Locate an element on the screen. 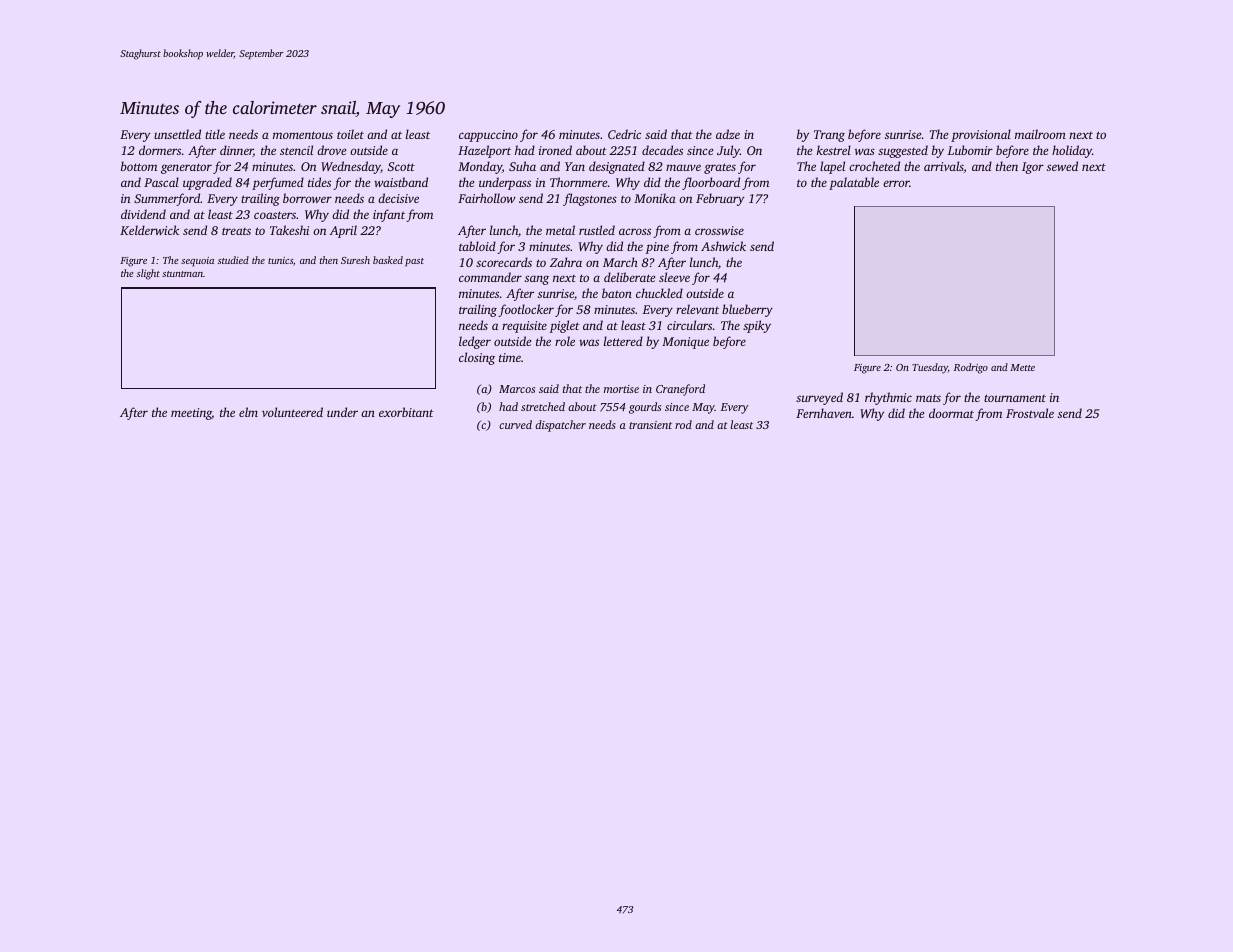  dispatcher is located at coordinates (560, 426).
